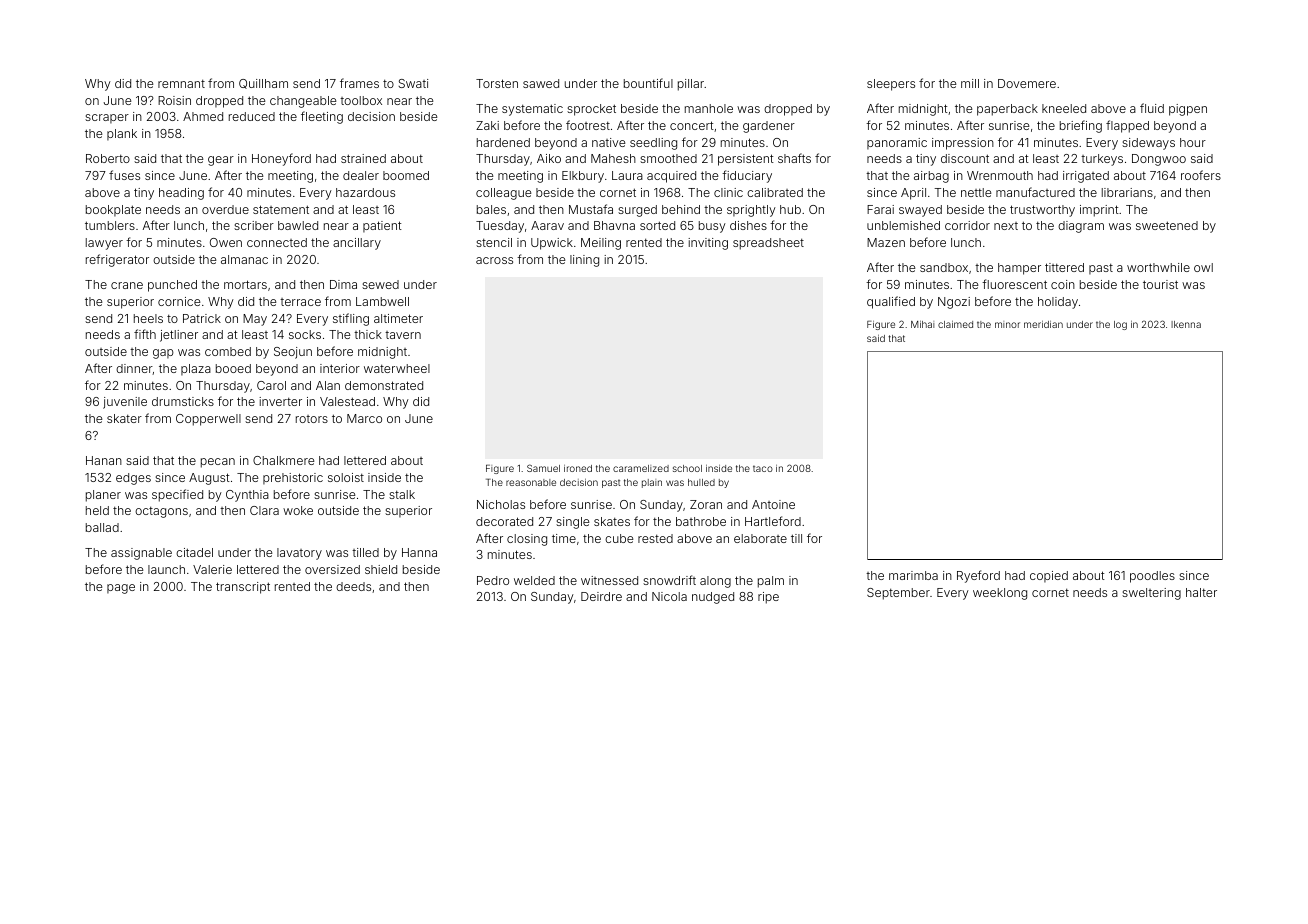 Image resolution: width=1308 pixels, height=924 pixels. I want to click on school, so click(687, 468).
